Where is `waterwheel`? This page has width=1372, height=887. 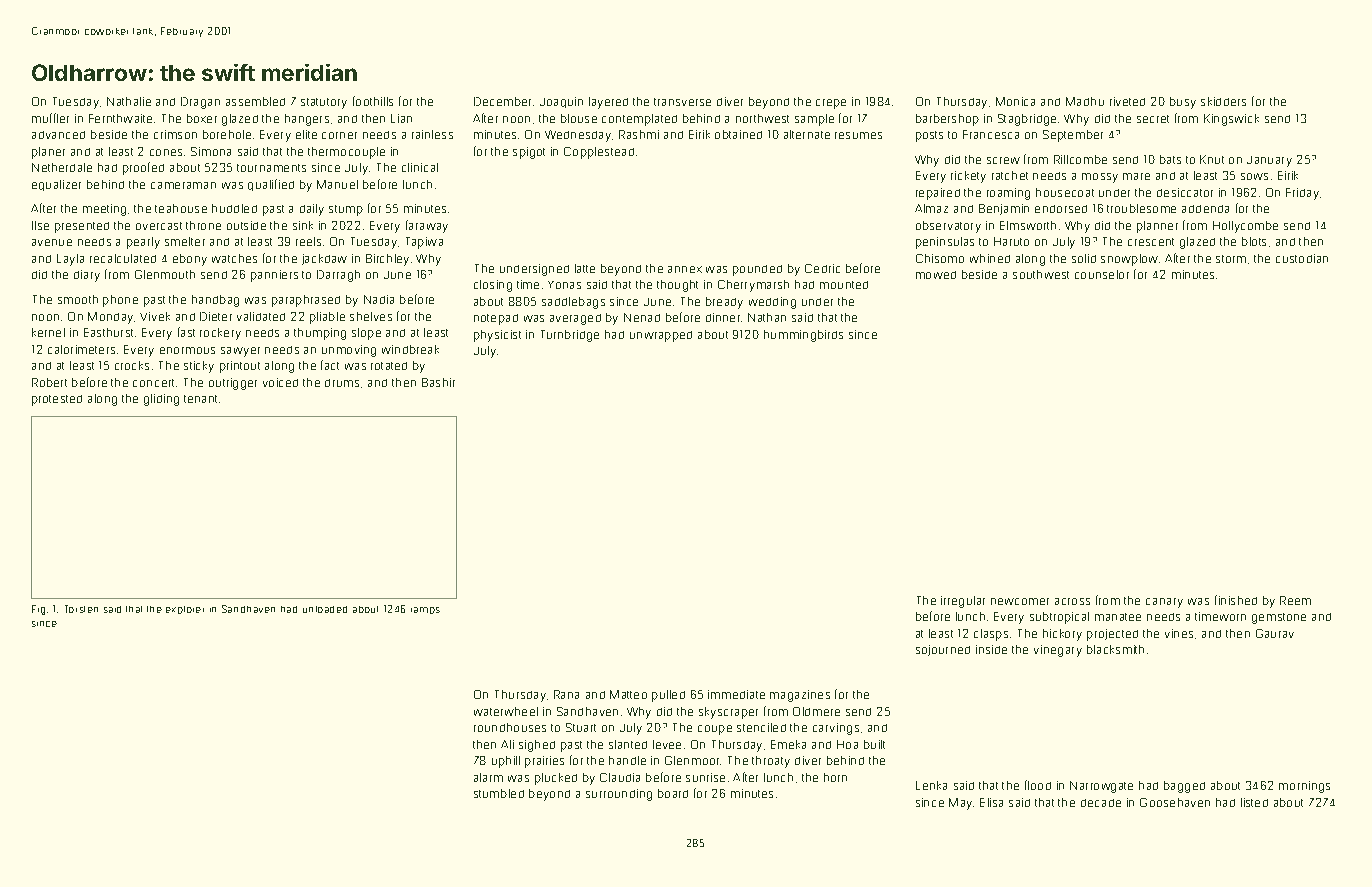
waterwheel is located at coordinates (506, 711).
